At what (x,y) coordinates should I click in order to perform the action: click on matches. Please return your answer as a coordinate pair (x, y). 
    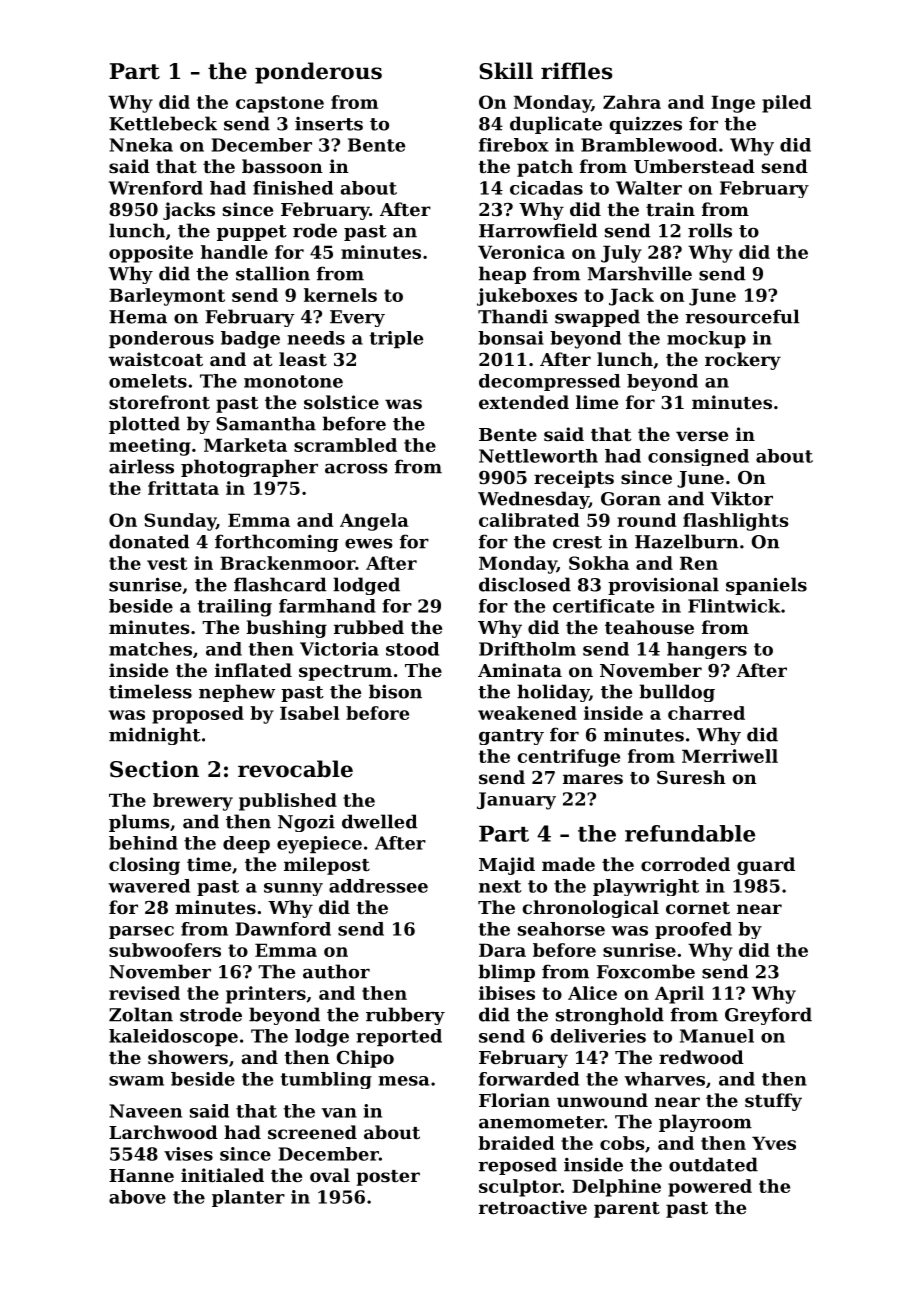
    Looking at the image, I should click on (150, 649).
